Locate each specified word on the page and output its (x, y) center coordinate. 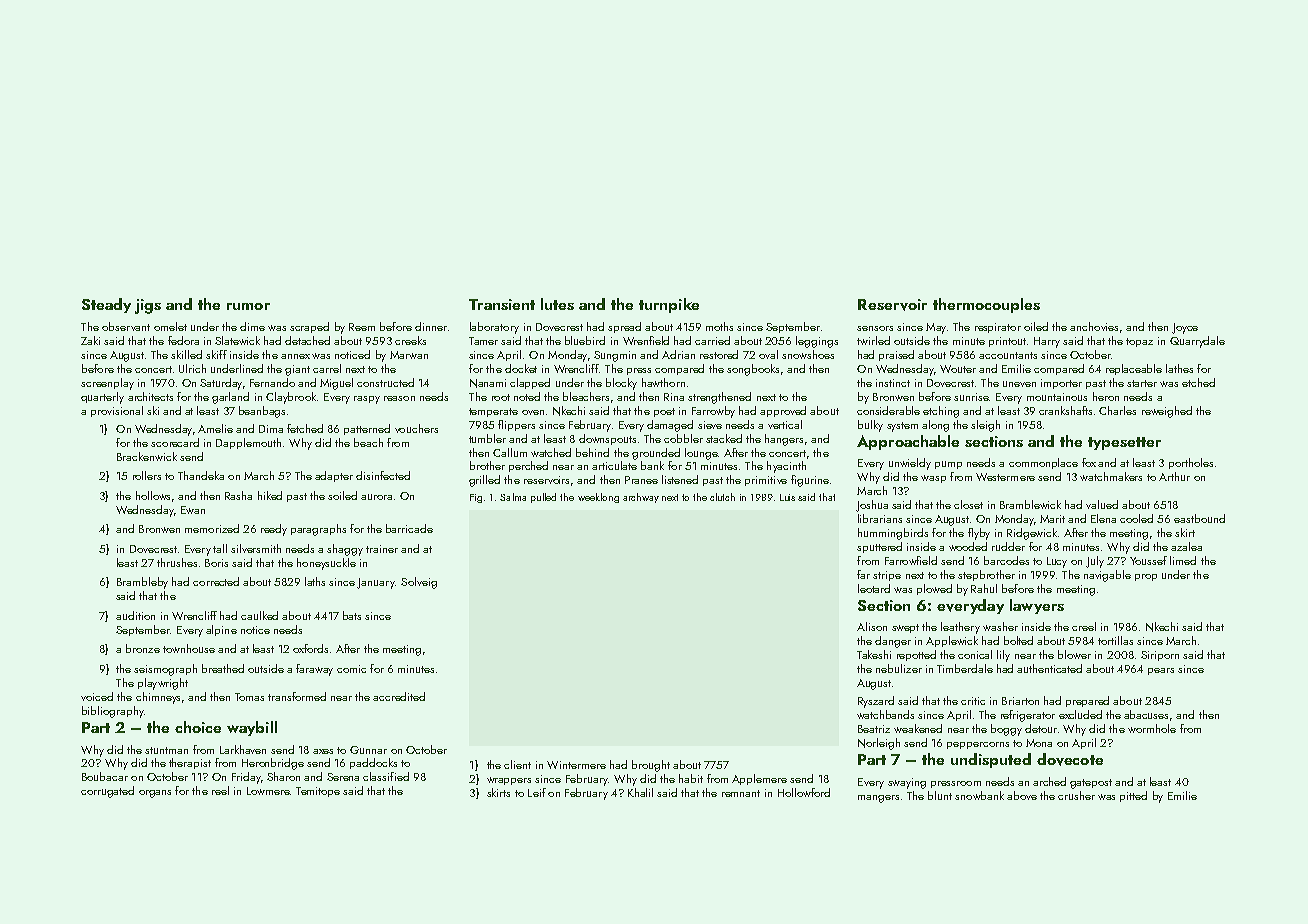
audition (135, 615)
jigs (148, 306)
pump (948, 465)
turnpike (669, 305)
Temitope (318, 792)
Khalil (640, 792)
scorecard (175, 442)
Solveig (419, 583)
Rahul (984, 588)
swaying (907, 783)
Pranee (641, 480)
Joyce (1185, 328)
